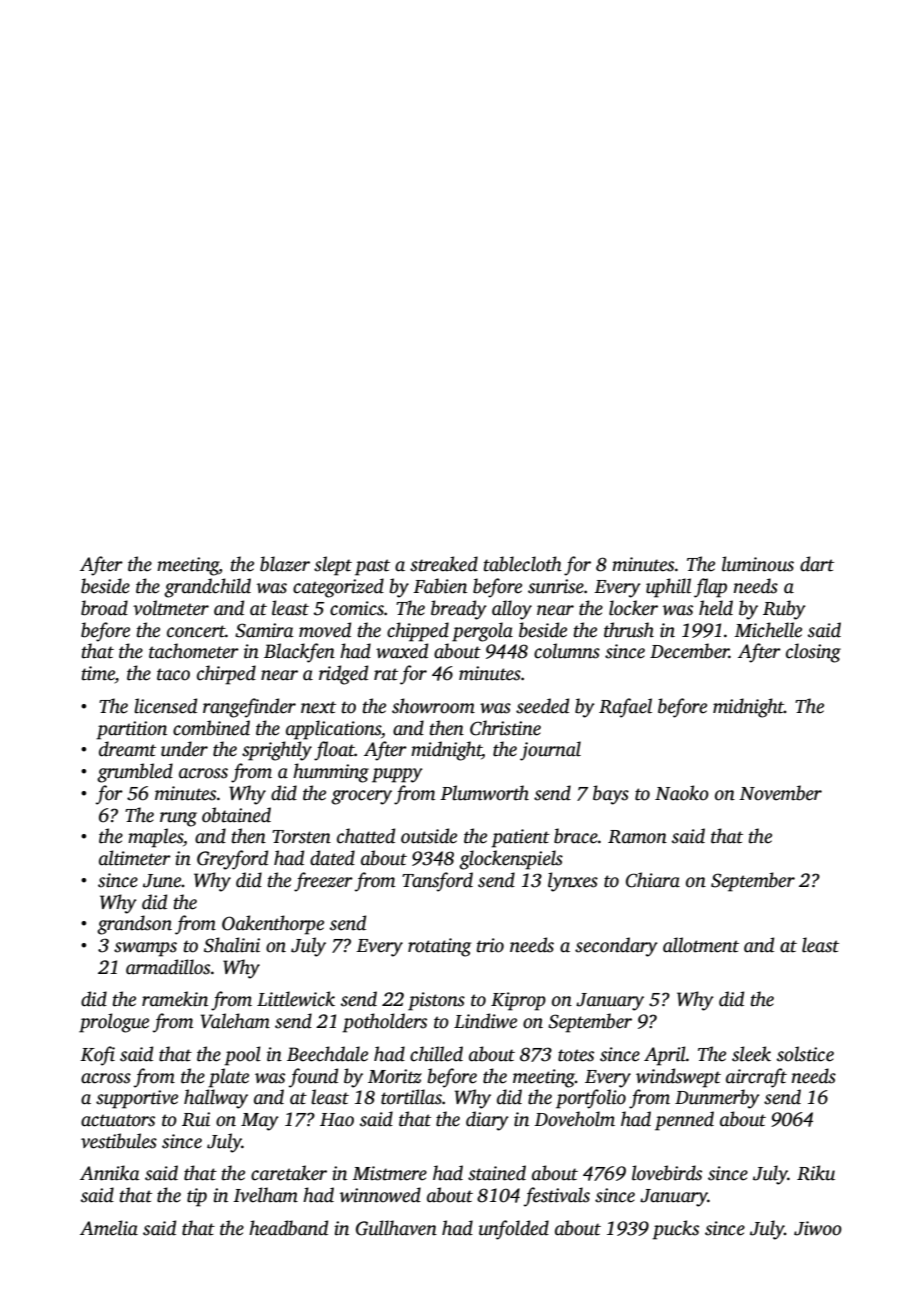 The width and height of the screenshot is (924, 1308). I want to click on allotment, so click(701, 945).
